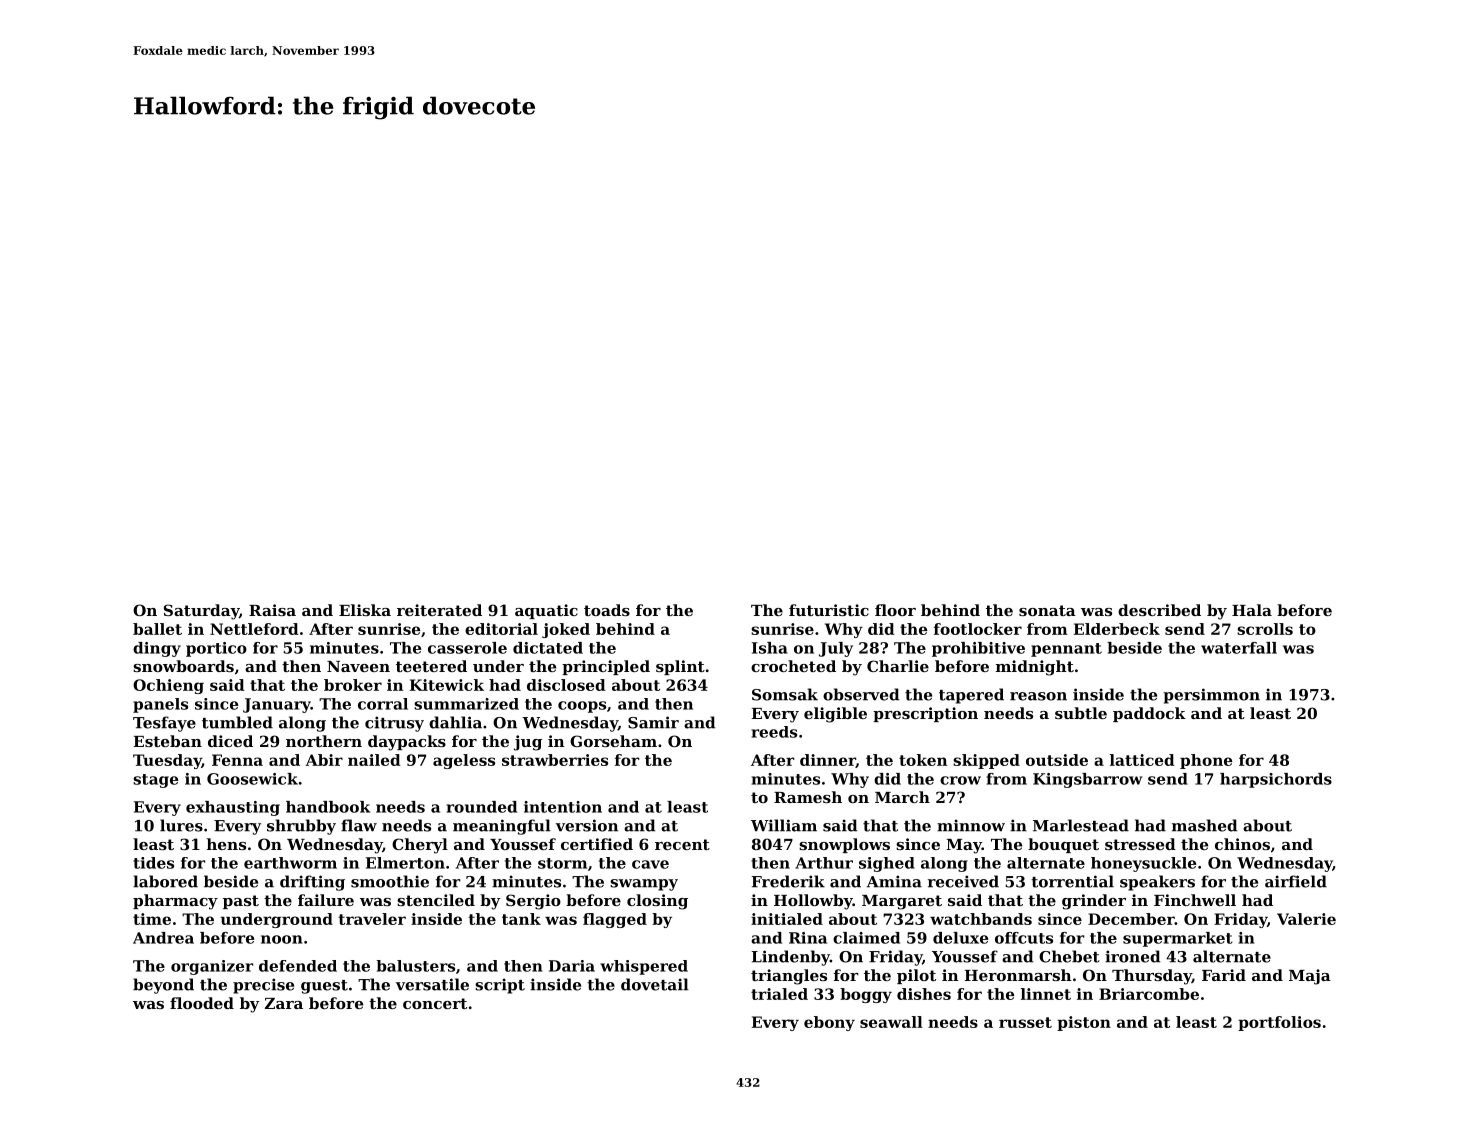 This image has height=1138, width=1472. I want to click on outside, so click(1057, 760).
